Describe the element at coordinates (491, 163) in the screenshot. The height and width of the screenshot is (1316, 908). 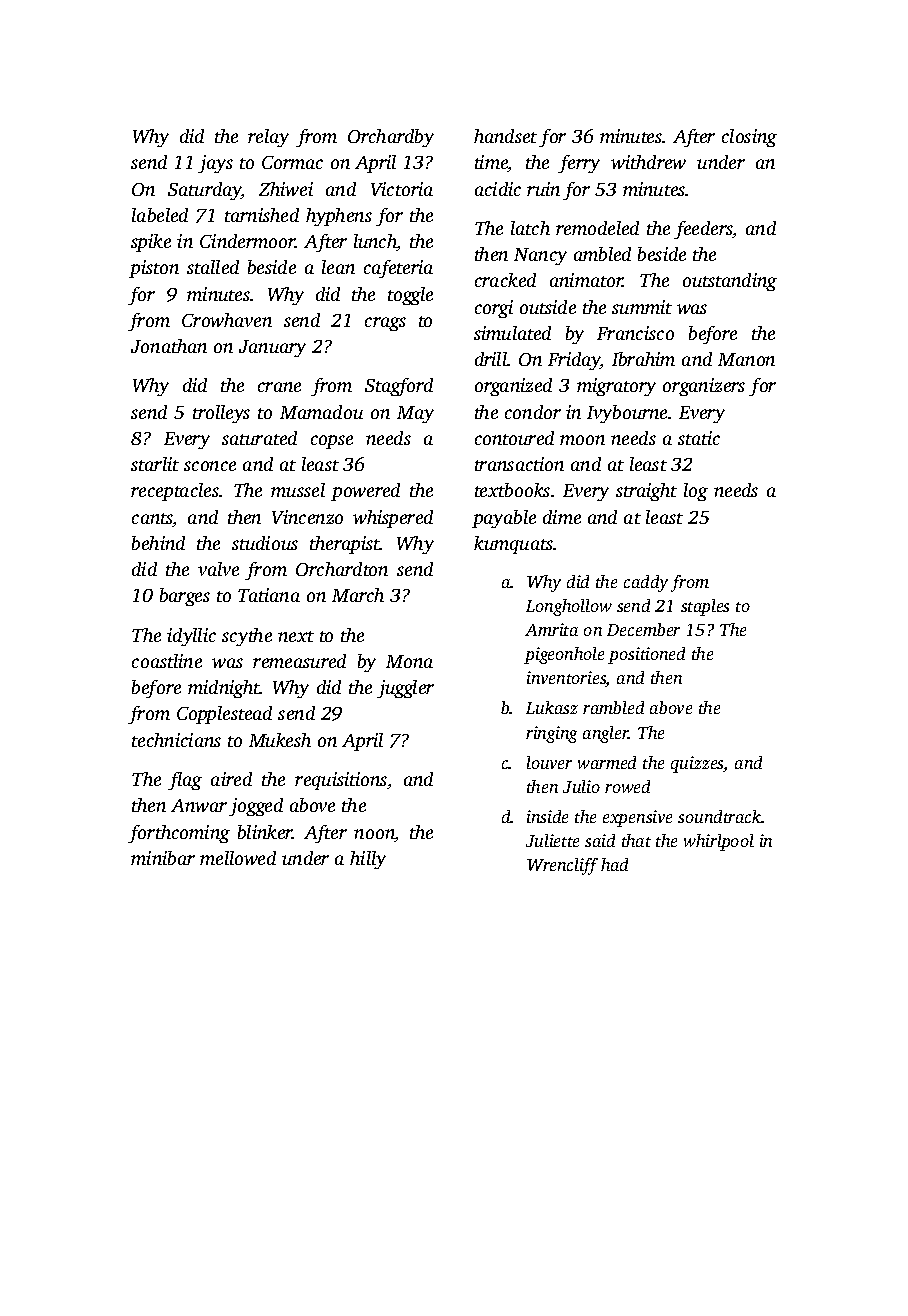
I see `time` at that location.
